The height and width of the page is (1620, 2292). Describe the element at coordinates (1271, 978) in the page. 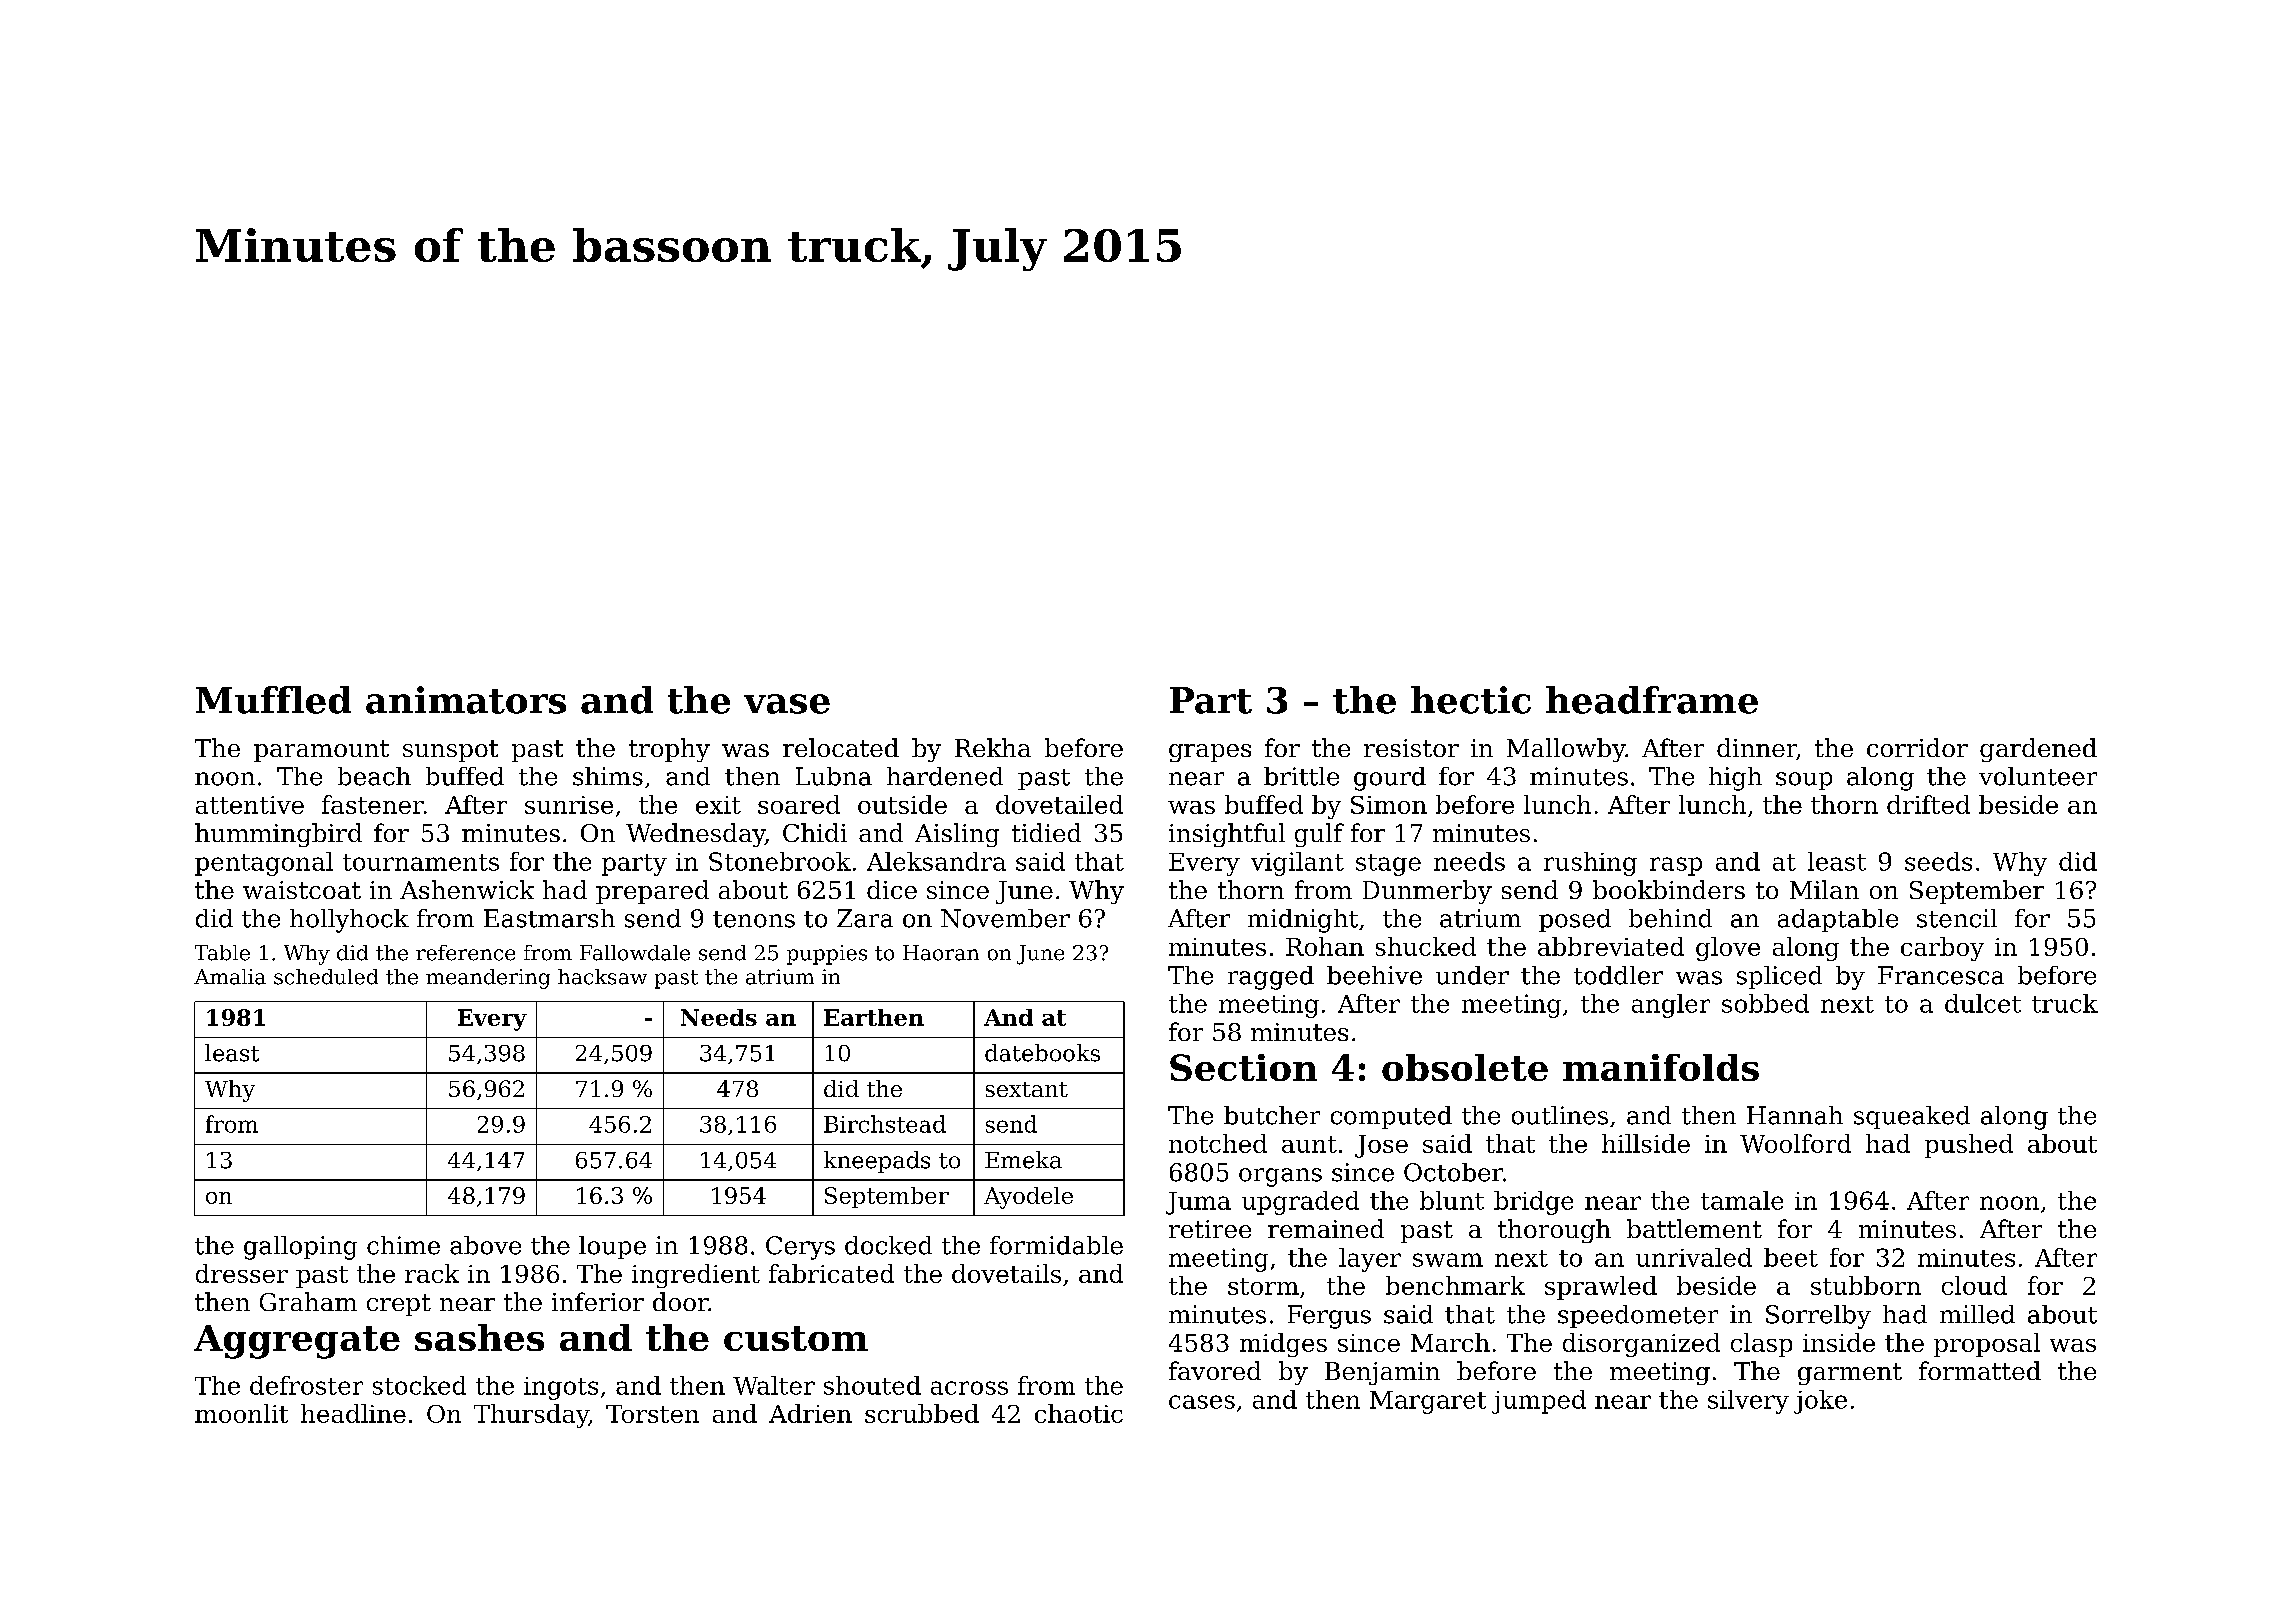

I see `ragged` at that location.
